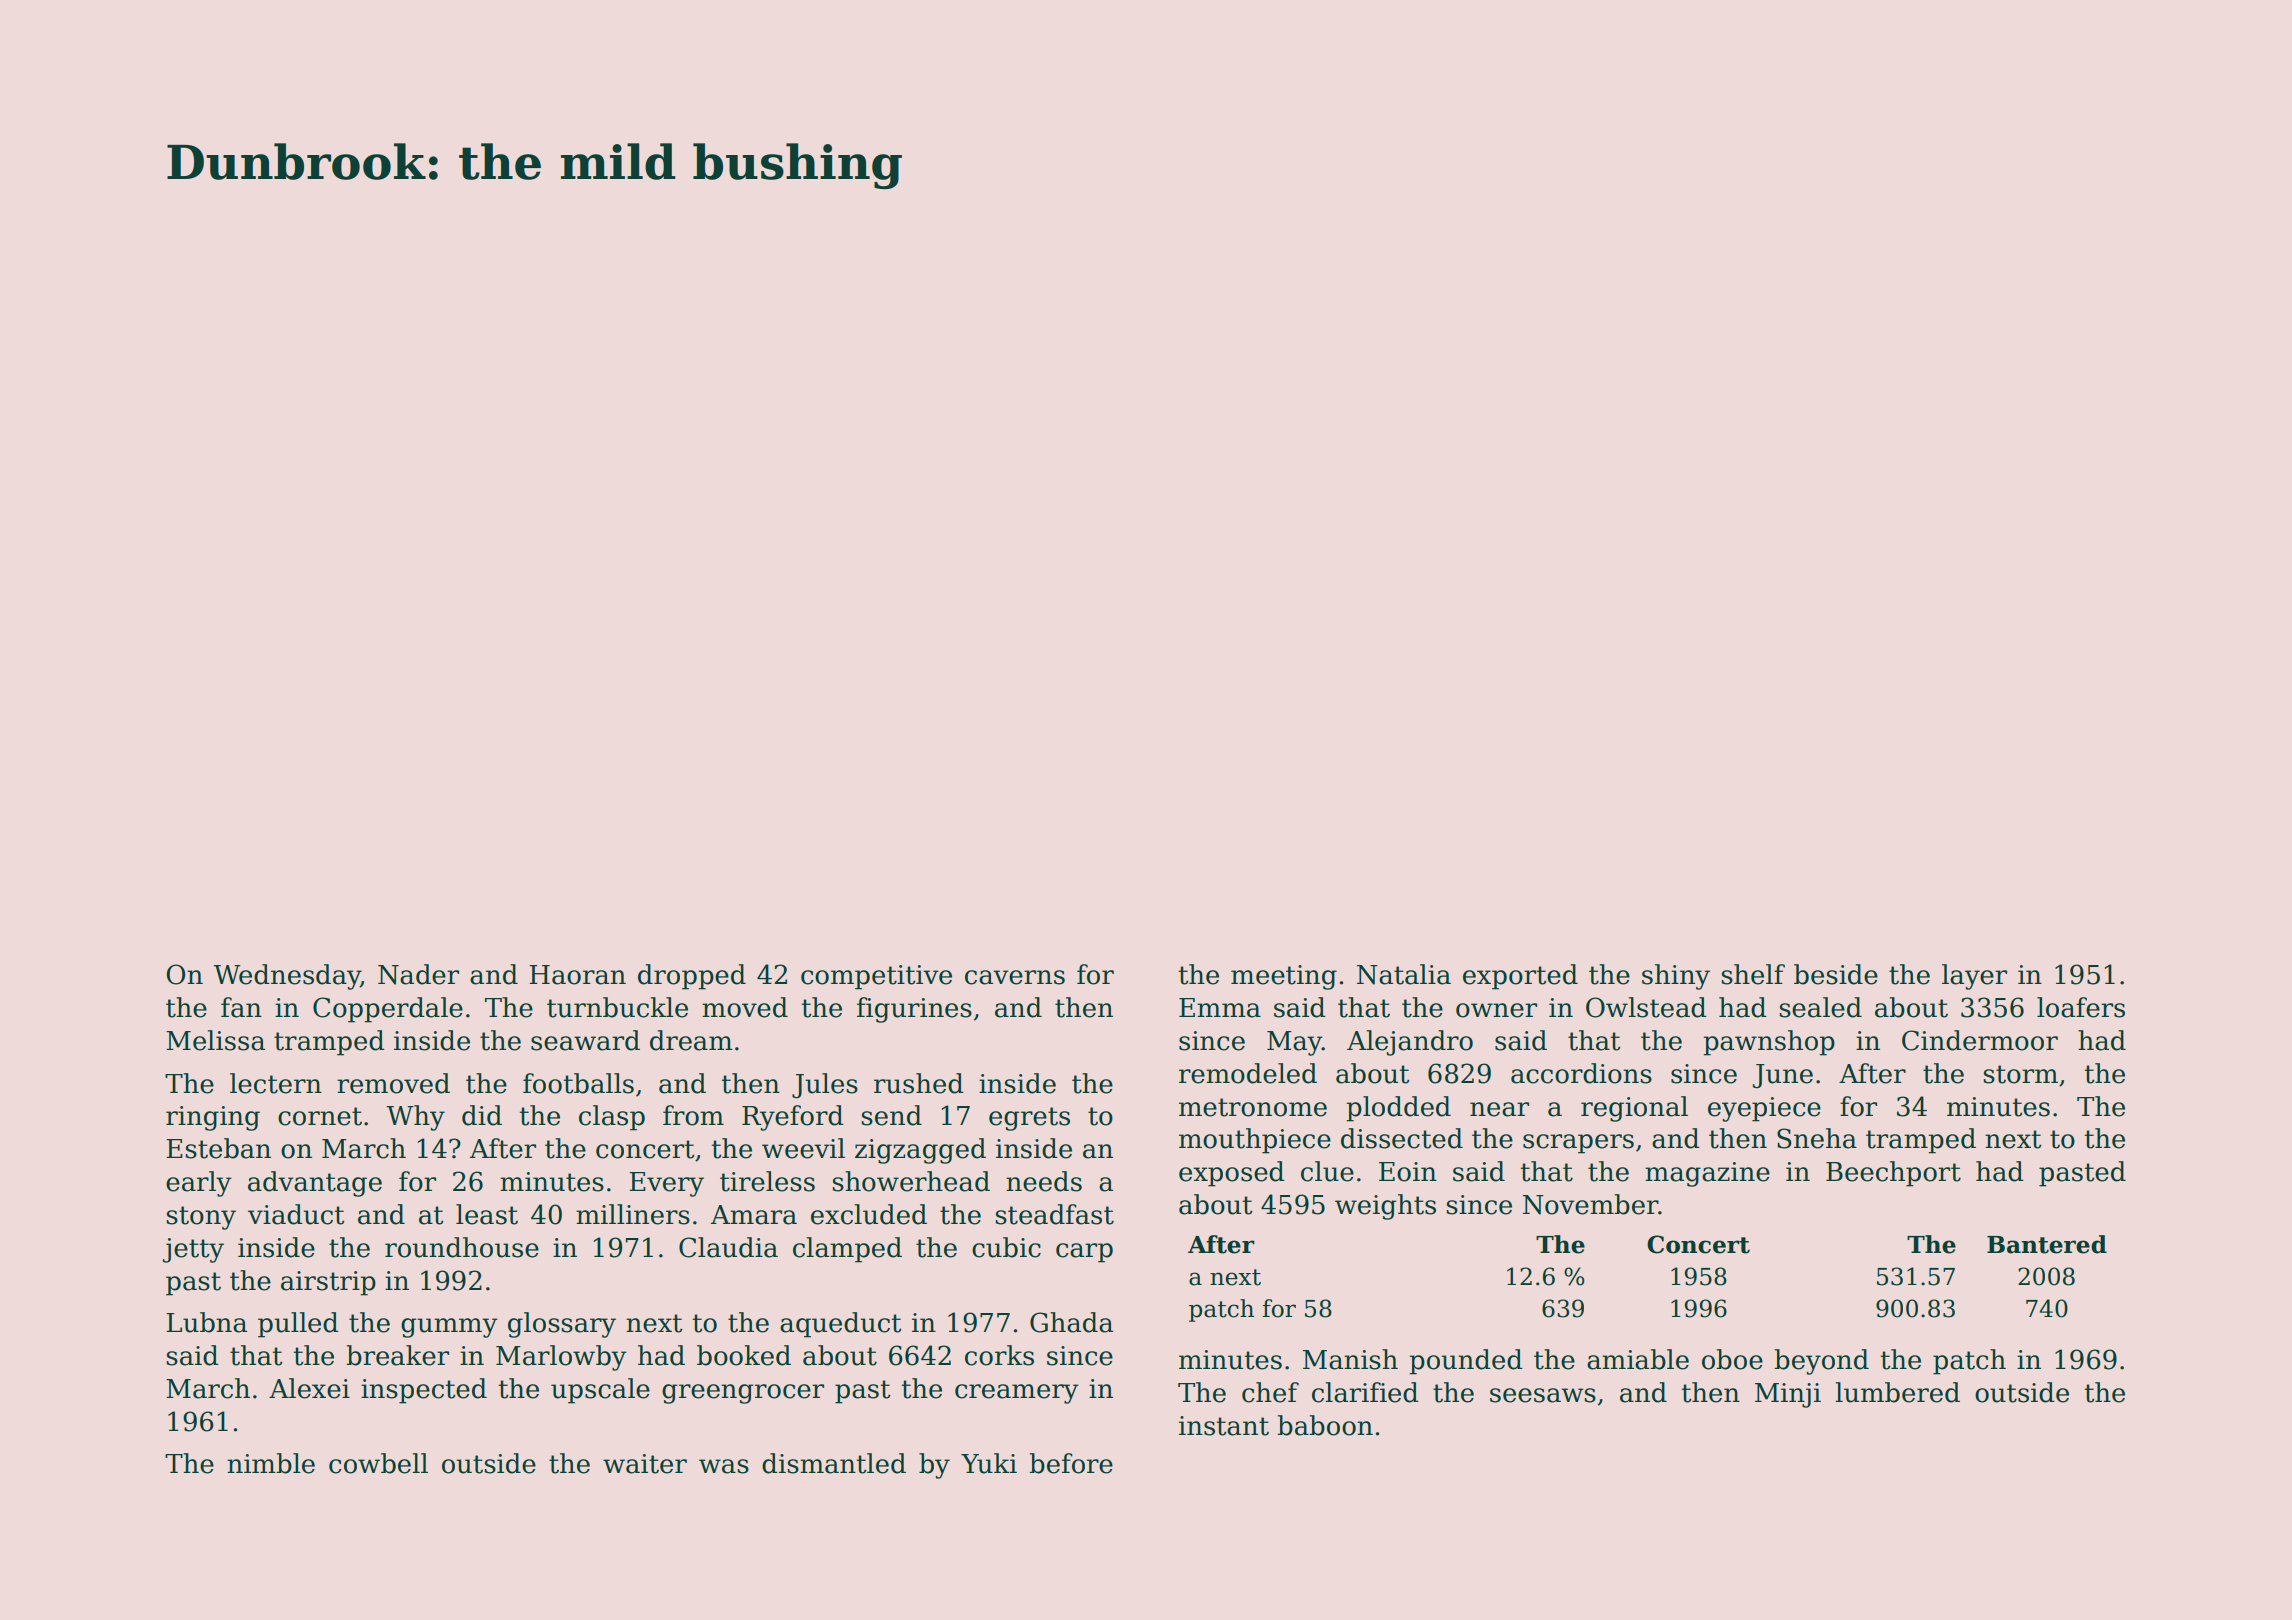 The image size is (2292, 1620). Describe the element at coordinates (1980, 1040) in the screenshot. I see `Cindermoor` at that location.
